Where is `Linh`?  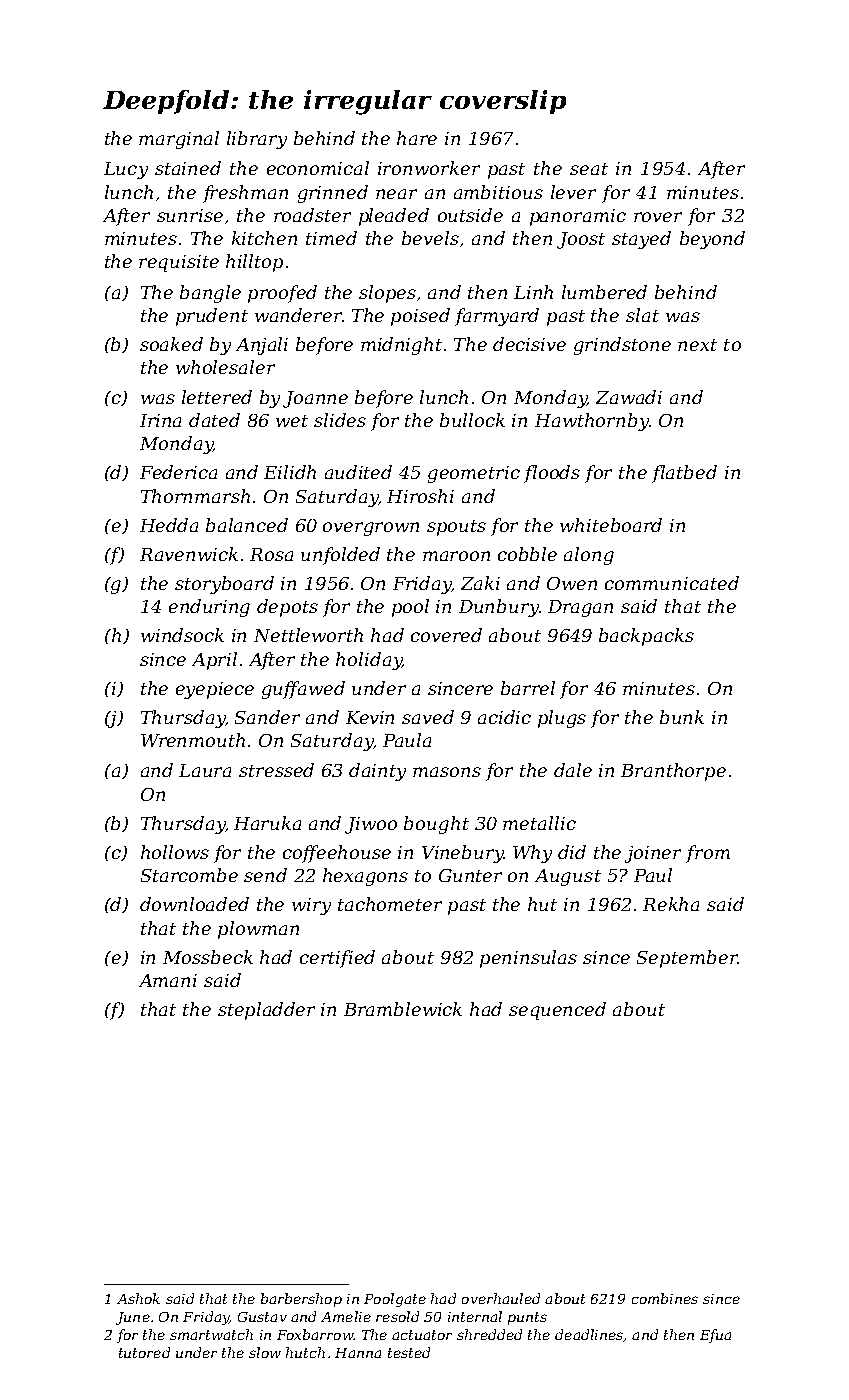
Linh is located at coordinates (533, 292).
